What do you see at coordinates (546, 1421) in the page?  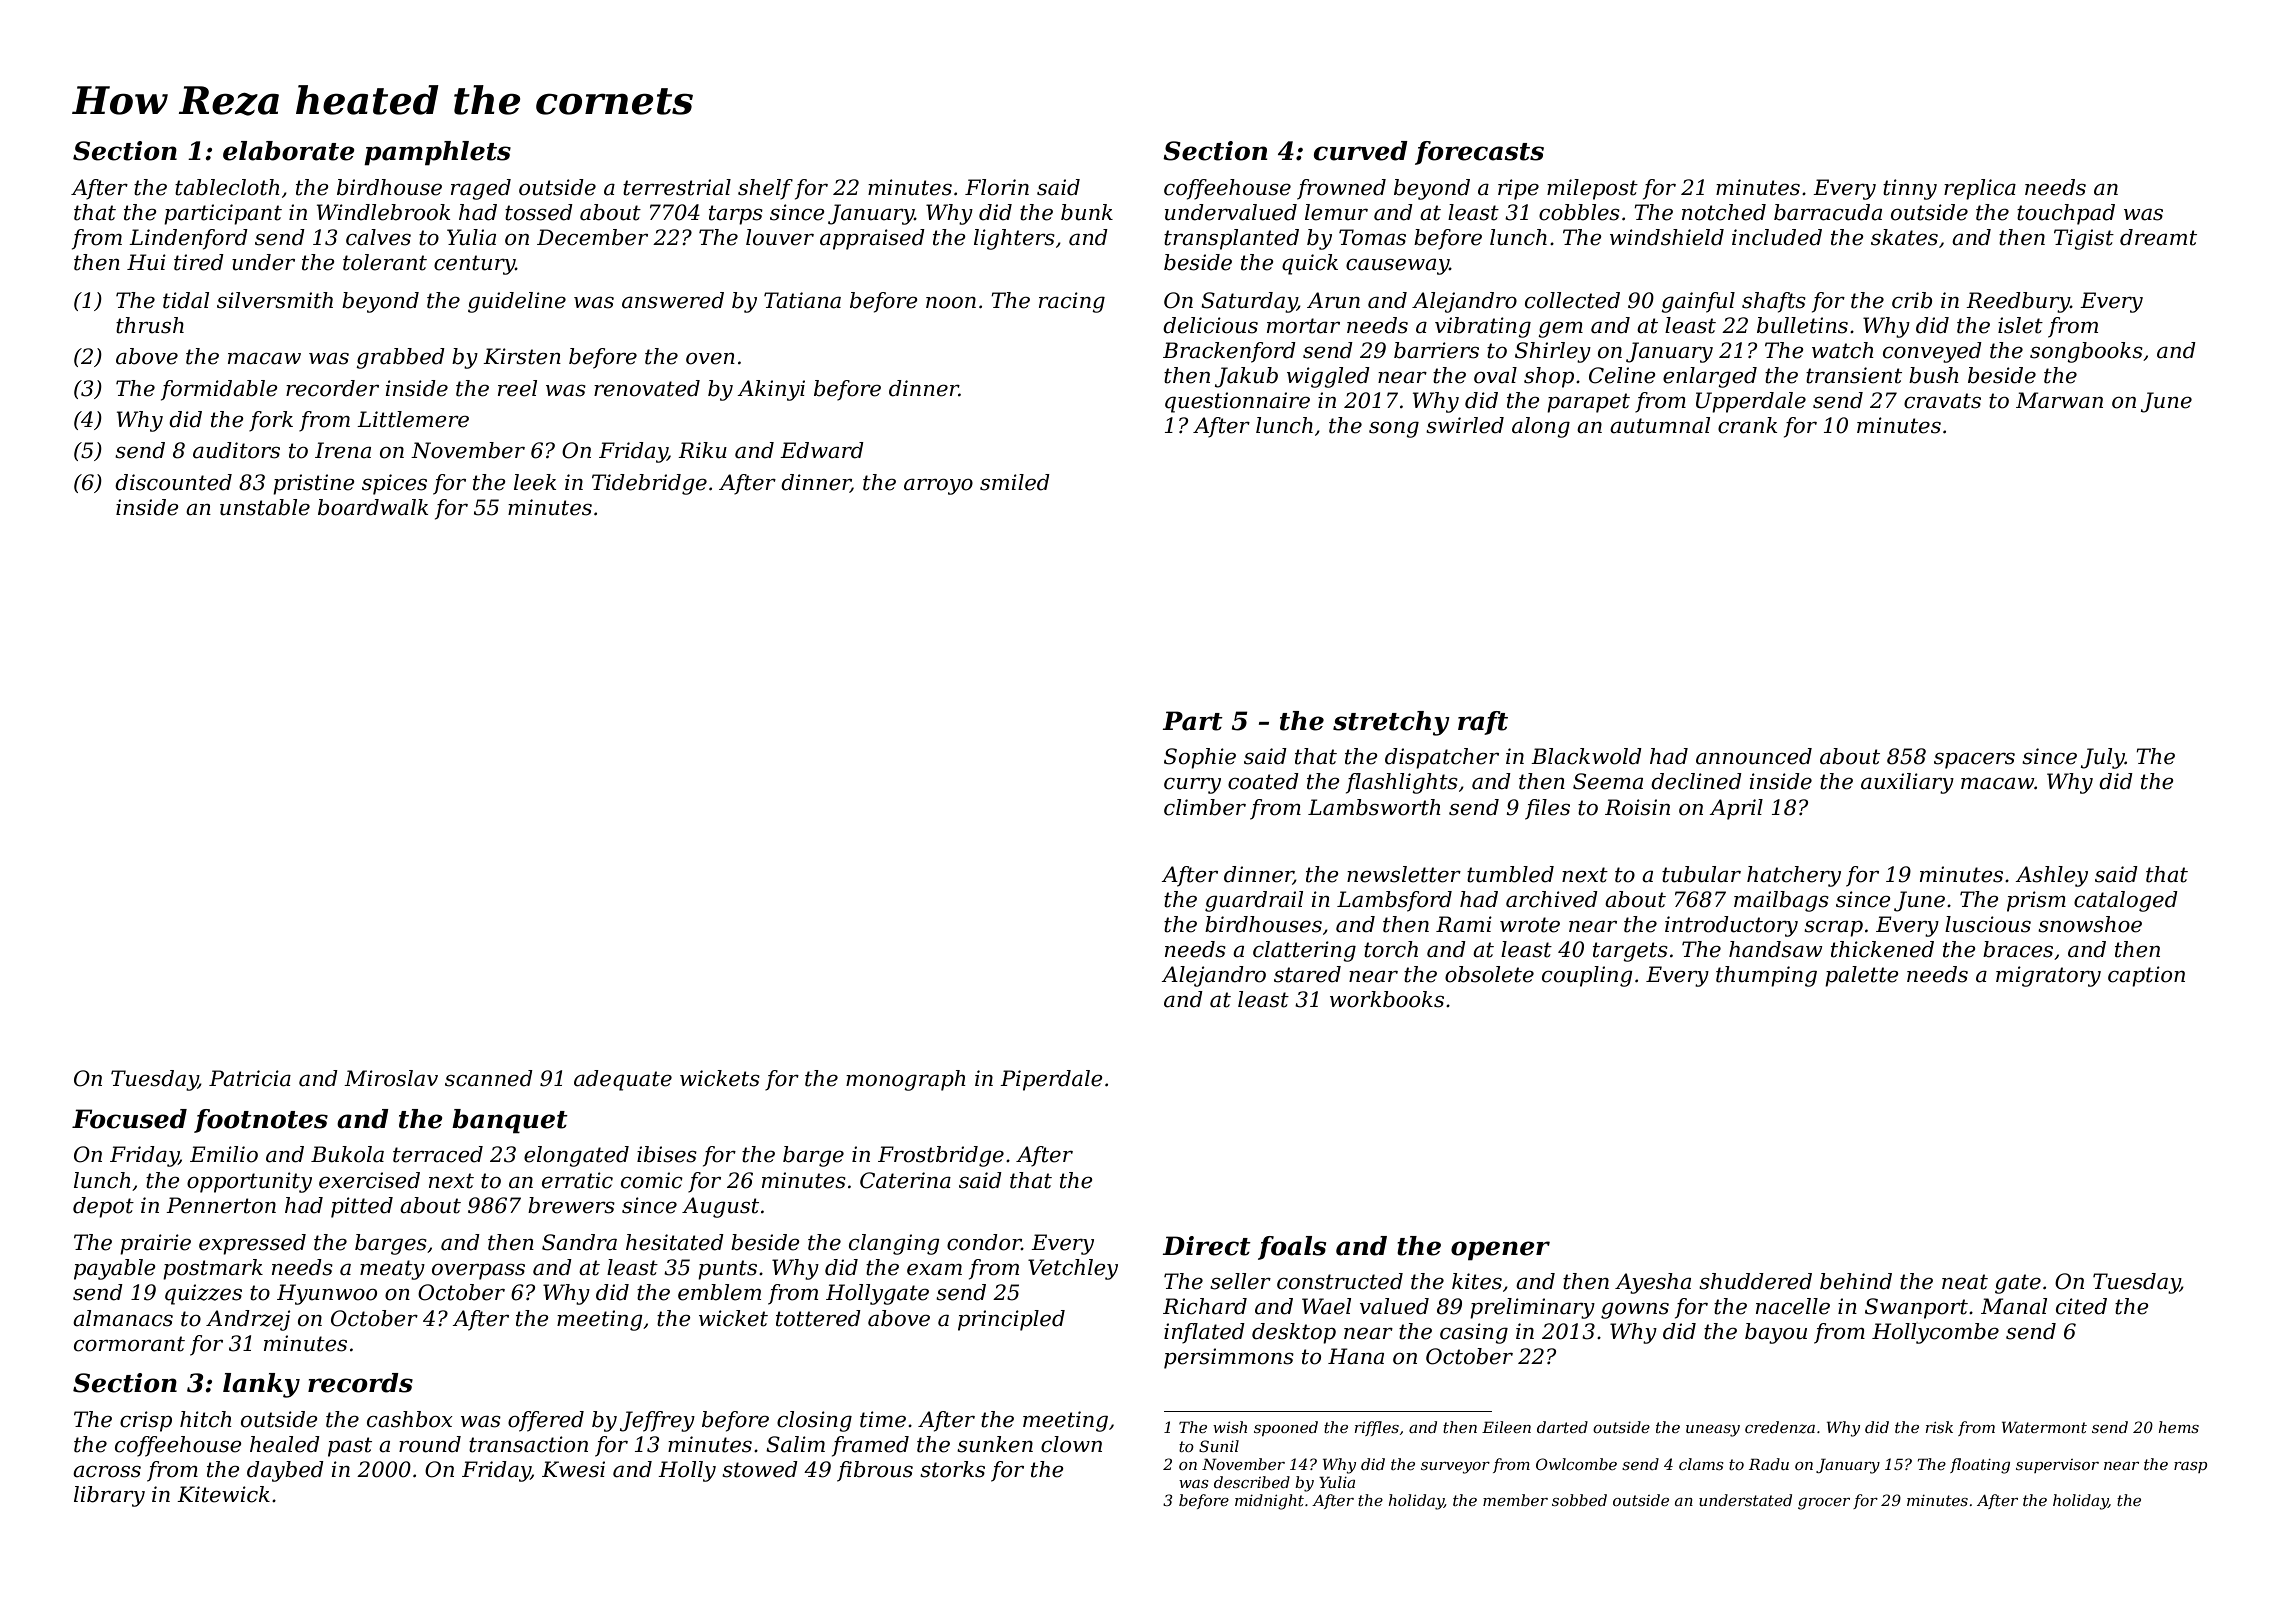 I see `offered` at bounding box center [546, 1421].
